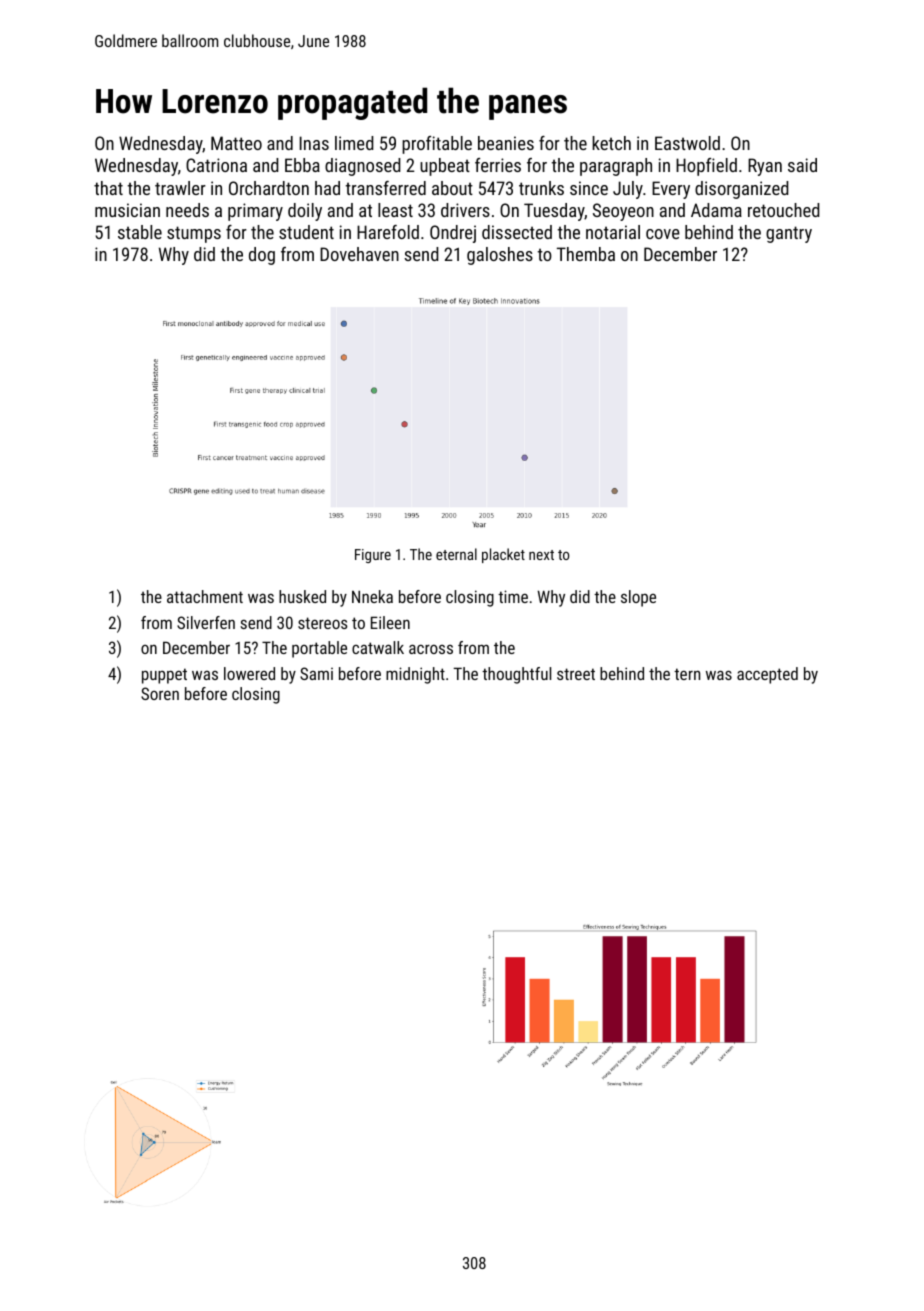  Describe the element at coordinates (316, 673) in the screenshot. I see `Sami` at that location.
